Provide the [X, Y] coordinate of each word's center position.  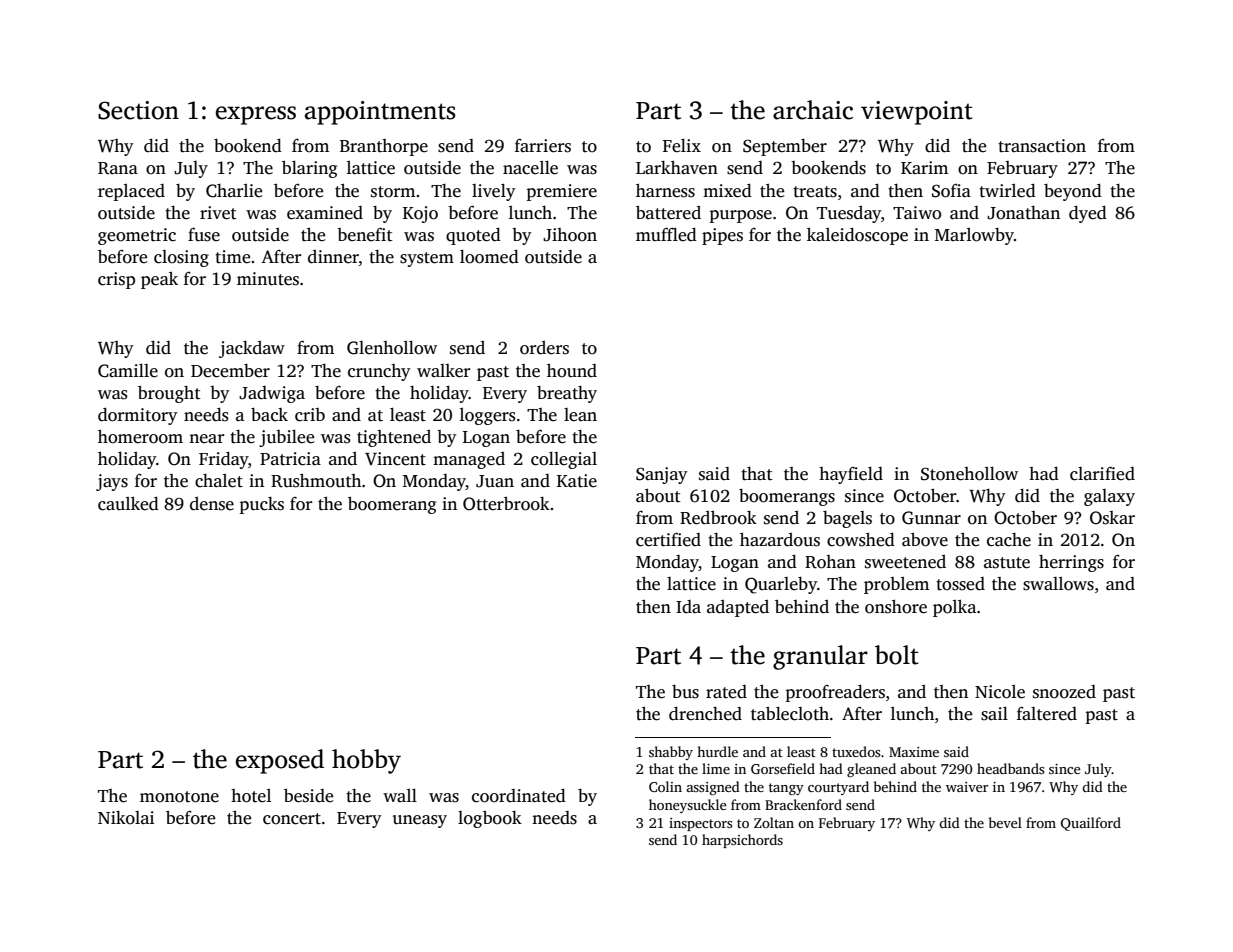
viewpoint [917, 113]
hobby [366, 761]
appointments [380, 113]
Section [138, 110]
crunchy [379, 372]
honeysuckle [688, 806]
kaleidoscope [857, 236]
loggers [488, 416]
